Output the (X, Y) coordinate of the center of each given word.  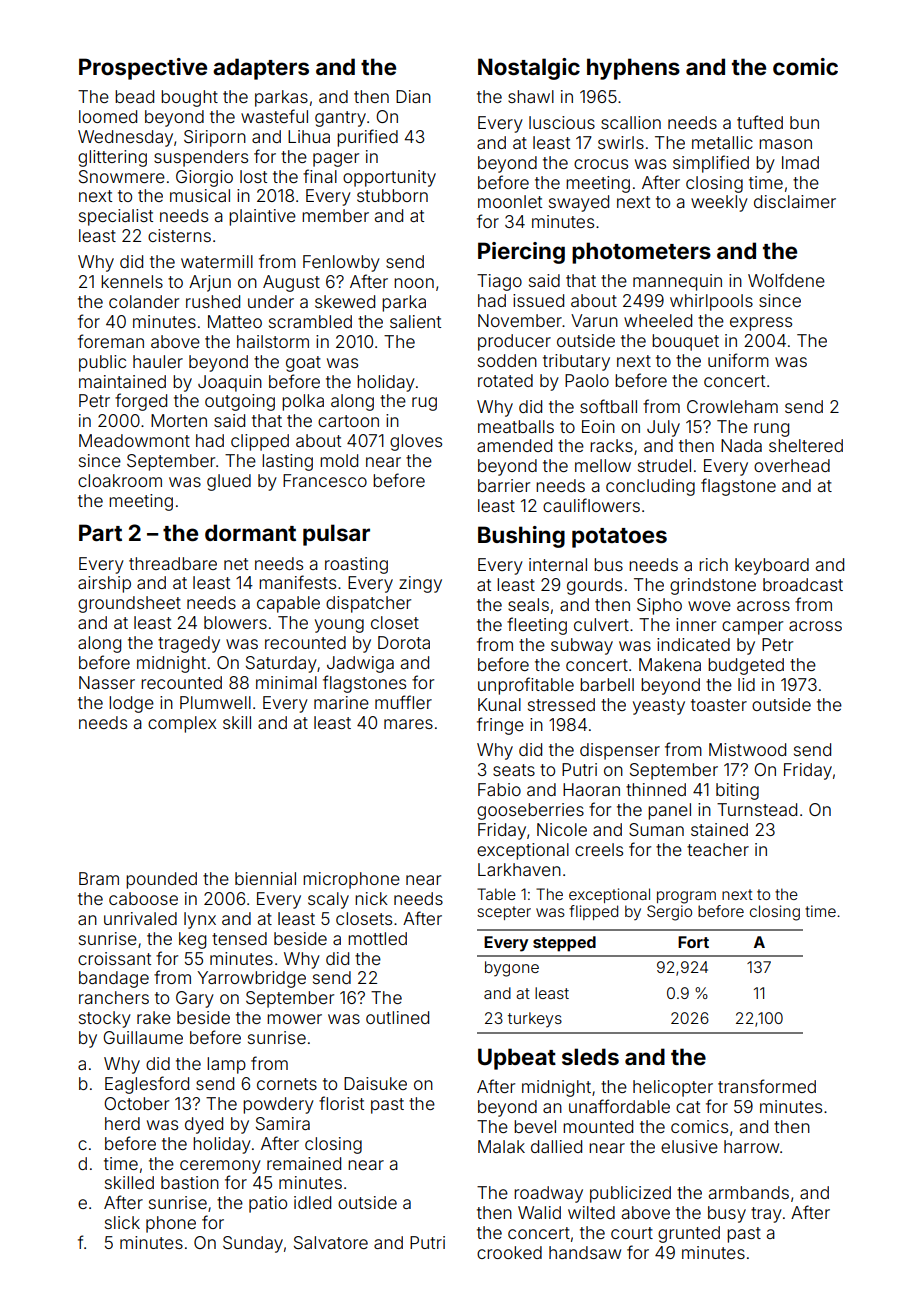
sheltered (806, 445)
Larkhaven (519, 869)
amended (514, 445)
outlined (397, 1017)
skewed (345, 301)
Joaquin (230, 383)
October (136, 1103)
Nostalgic (529, 69)
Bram (99, 878)
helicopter (673, 1088)
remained (304, 1163)
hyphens (633, 69)
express (761, 324)
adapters (261, 69)
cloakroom (120, 480)
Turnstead (757, 809)
